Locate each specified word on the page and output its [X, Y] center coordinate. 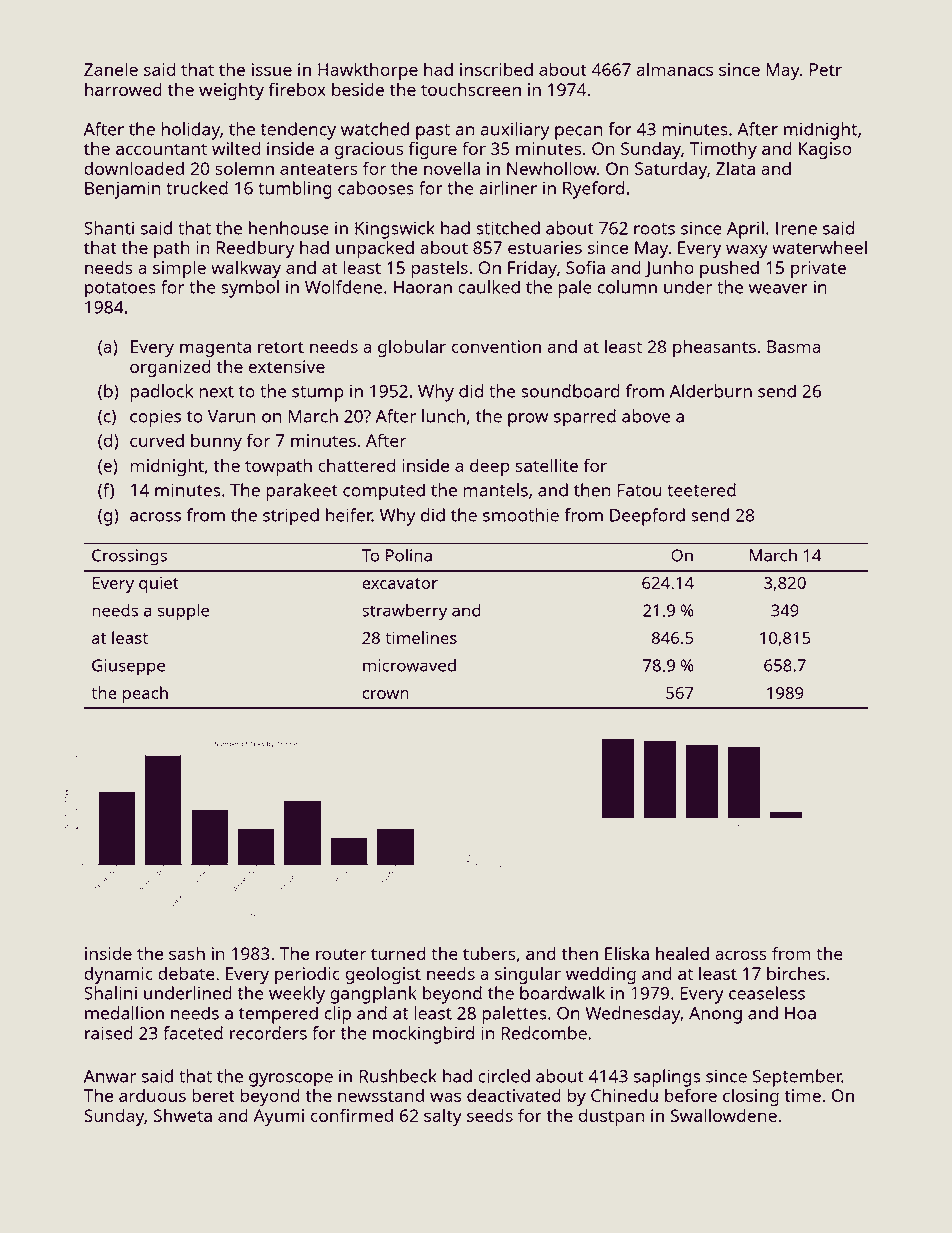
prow [528, 420]
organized [170, 368]
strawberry [404, 612]
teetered [701, 490]
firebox [297, 89]
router [341, 954]
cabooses [376, 188]
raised [109, 1033]
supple [183, 612]
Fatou [639, 490]
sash [187, 953]
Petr [826, 69]
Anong [715, 1015]
